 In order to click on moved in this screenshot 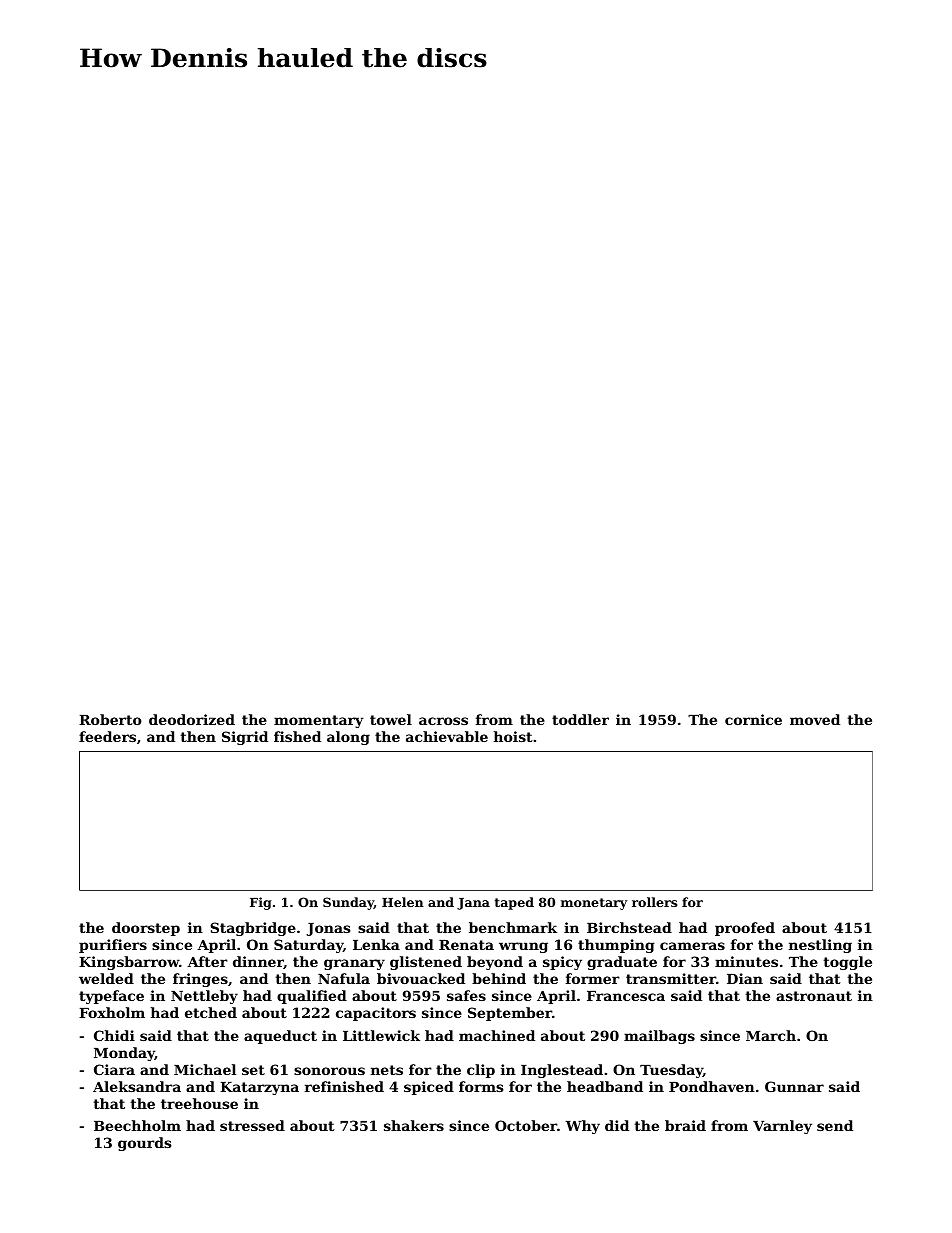, I will do `click(815, 719)`.
